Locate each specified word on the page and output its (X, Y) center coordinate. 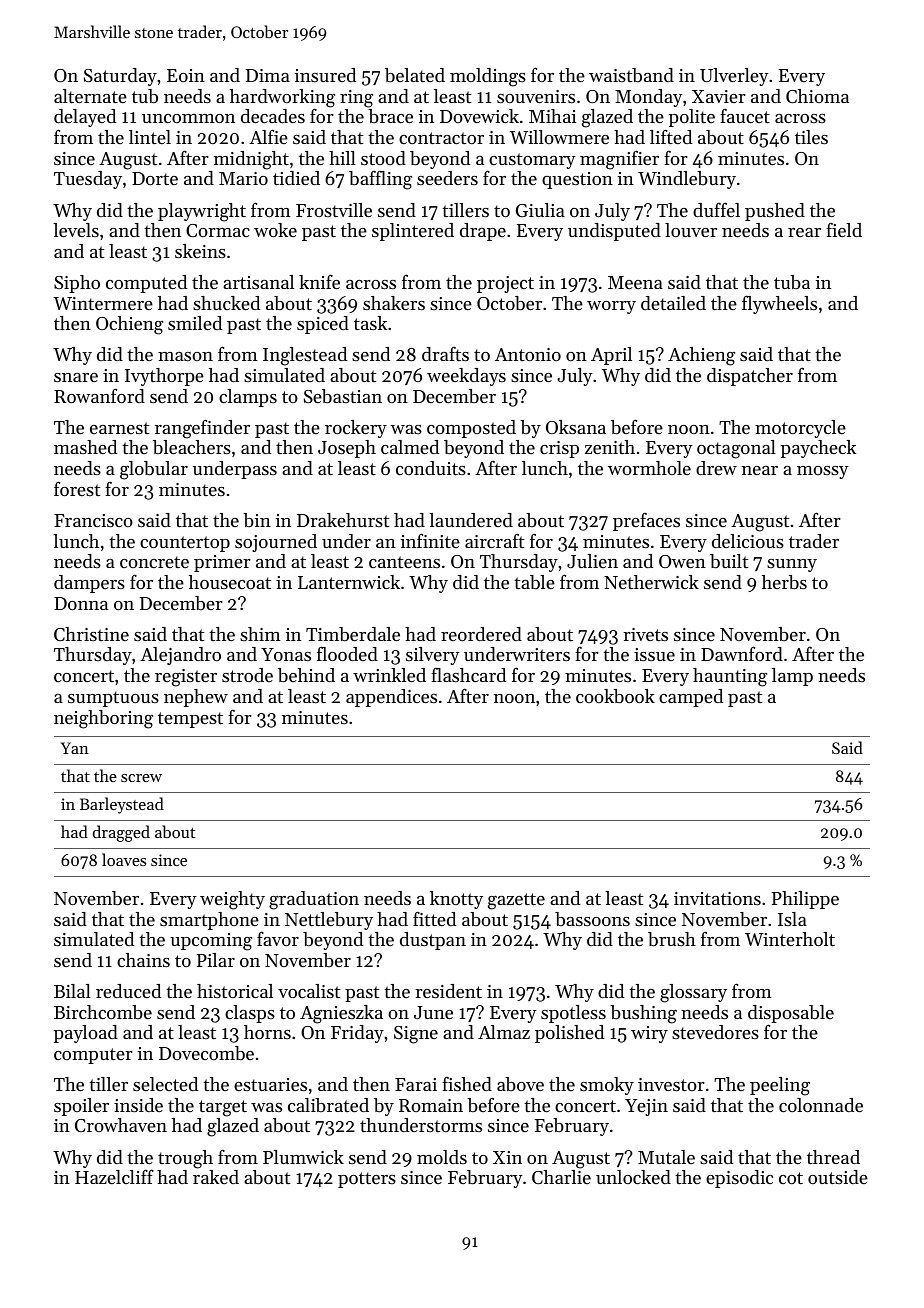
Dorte (155, 178)
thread (833, 1157)
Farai (416, 1084)
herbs (784, 582)
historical (235, 991)
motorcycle (800, 429)
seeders (447, 178)
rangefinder (202, 429)
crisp (559, 449)
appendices (391, 698)
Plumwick (303, 1157)
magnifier (619, 160)
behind (306, 675)
